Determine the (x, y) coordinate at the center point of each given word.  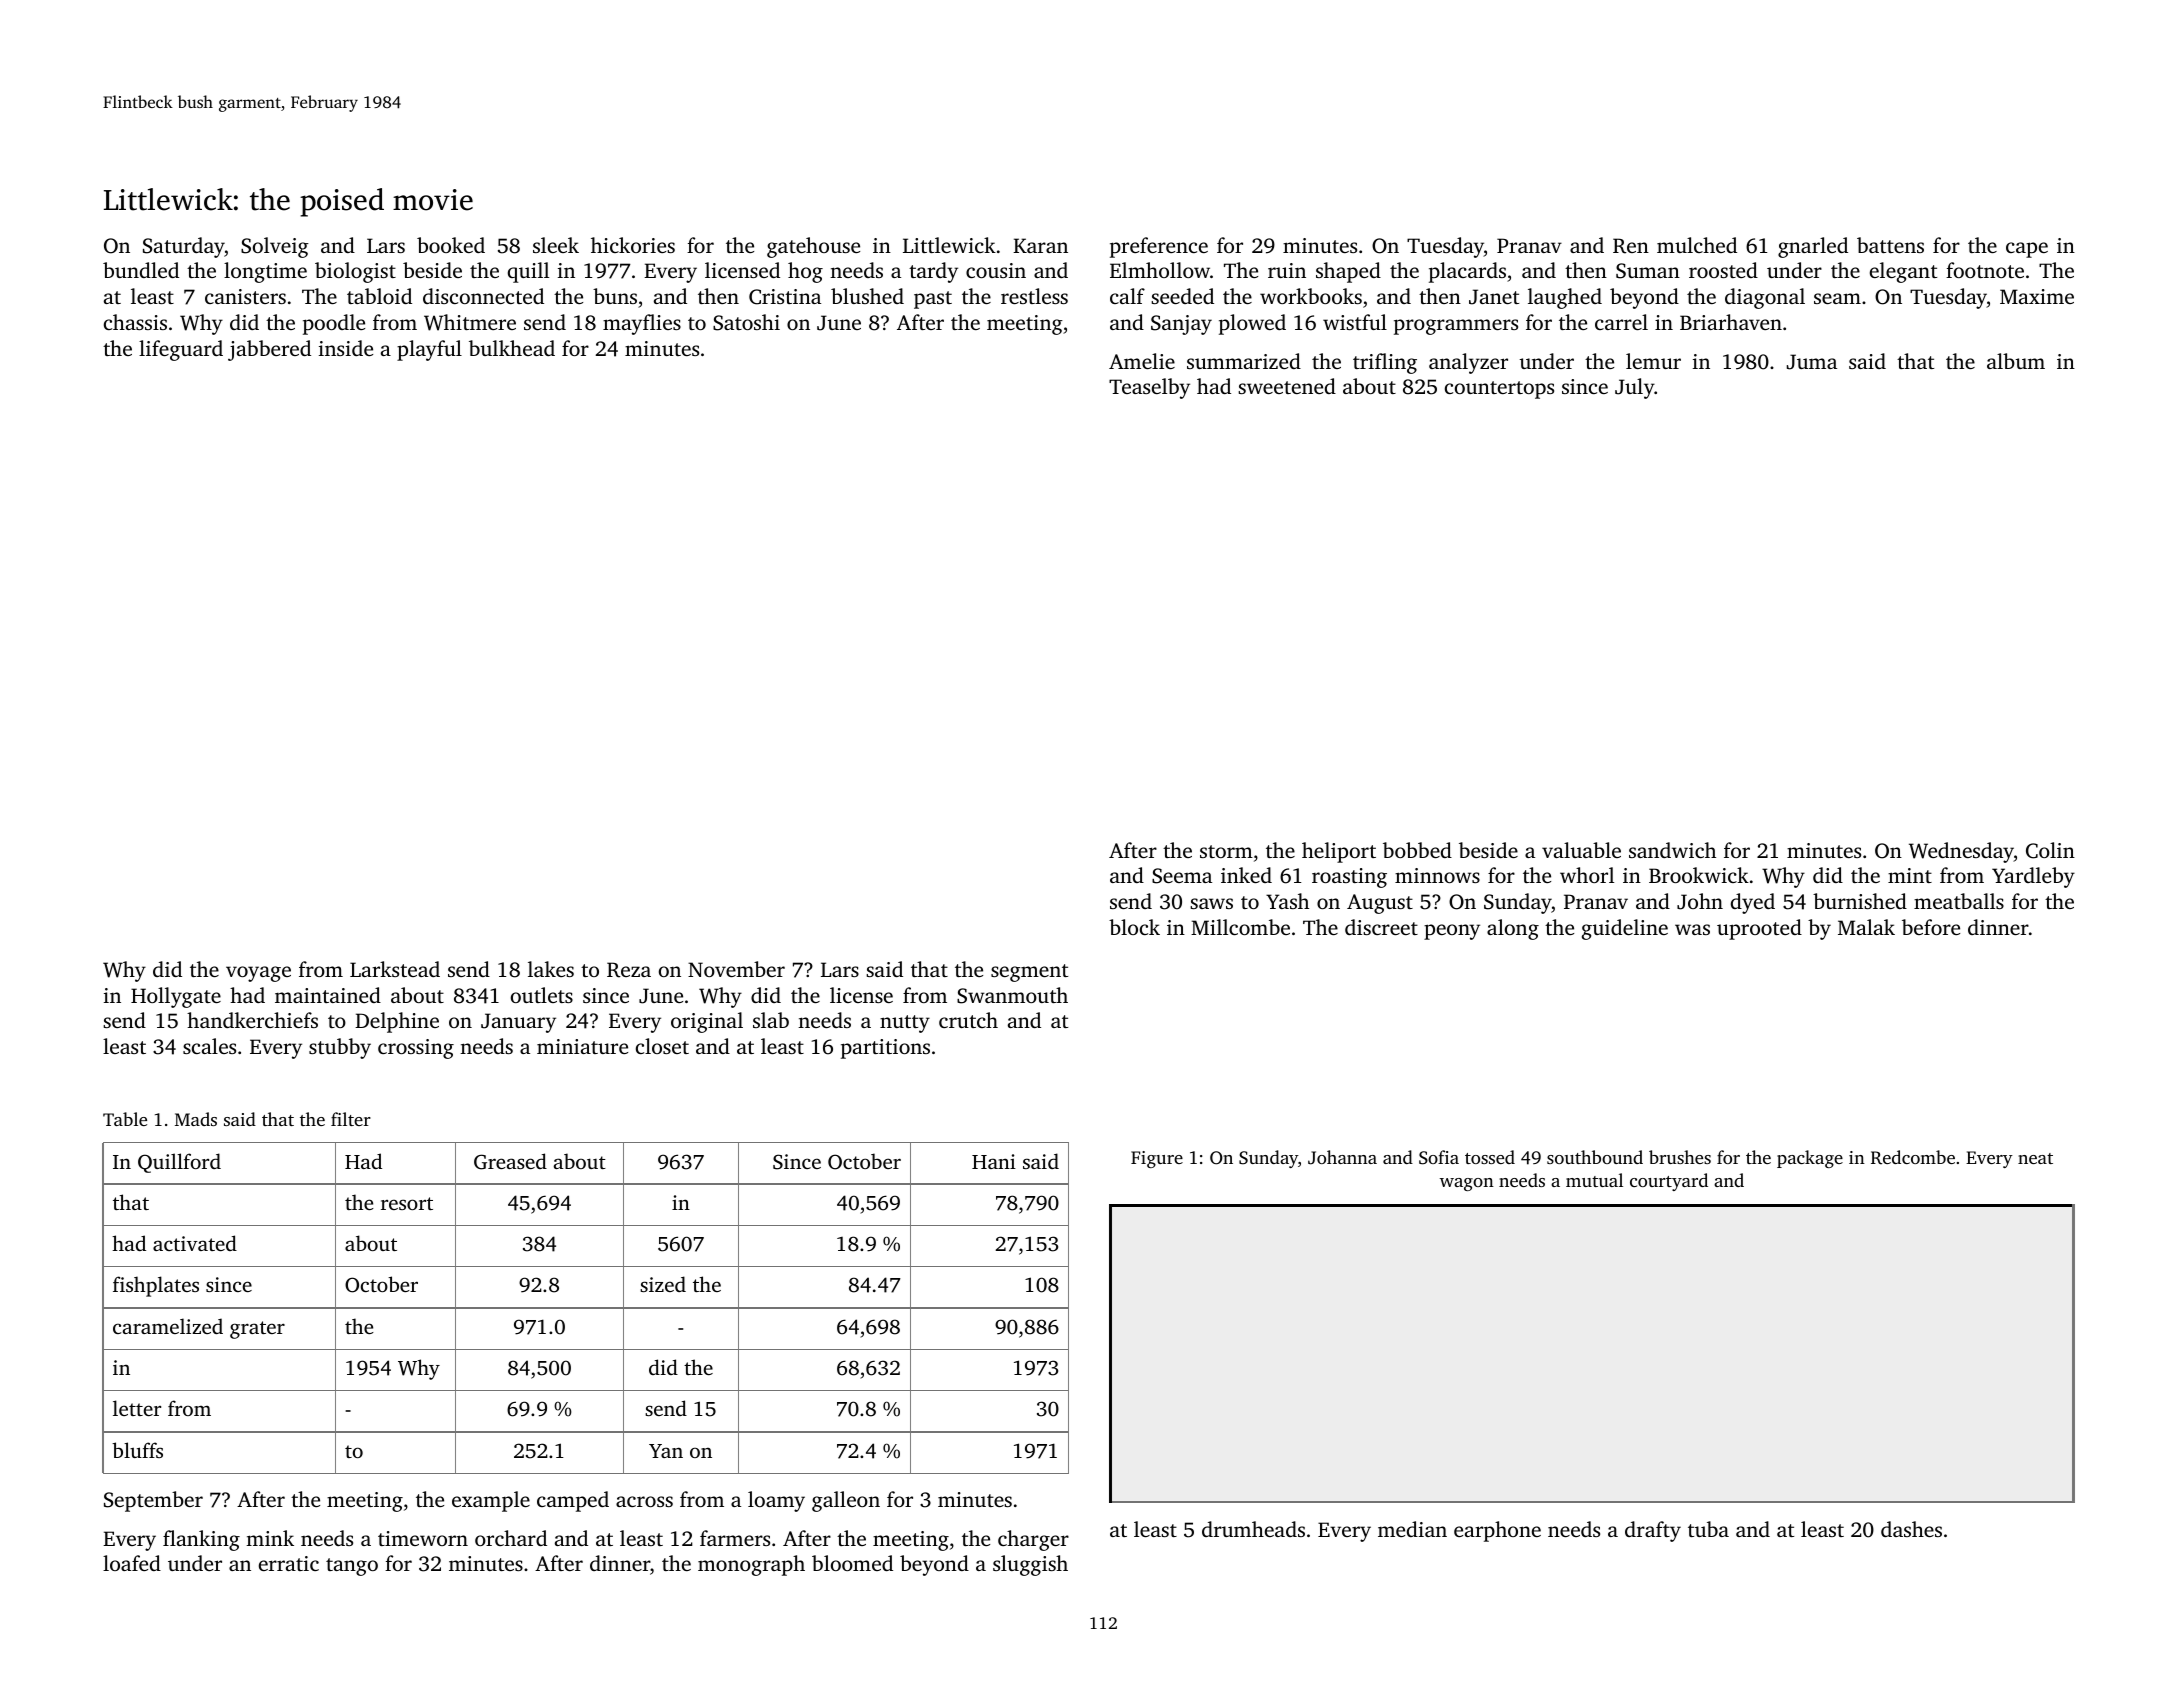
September (153, 1501)
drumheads (1253, 1529)
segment (1029, 973)
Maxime (2037, 296)
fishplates (156, 1286)
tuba (1708, 1529)
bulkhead (512, 348)
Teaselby (1149, 388)
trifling (1385, 363)
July (1635, 388)
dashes (1911, 1529)
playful (429, 350)
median (1412, 1529)
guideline (1625, 929)
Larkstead (395, 969)
